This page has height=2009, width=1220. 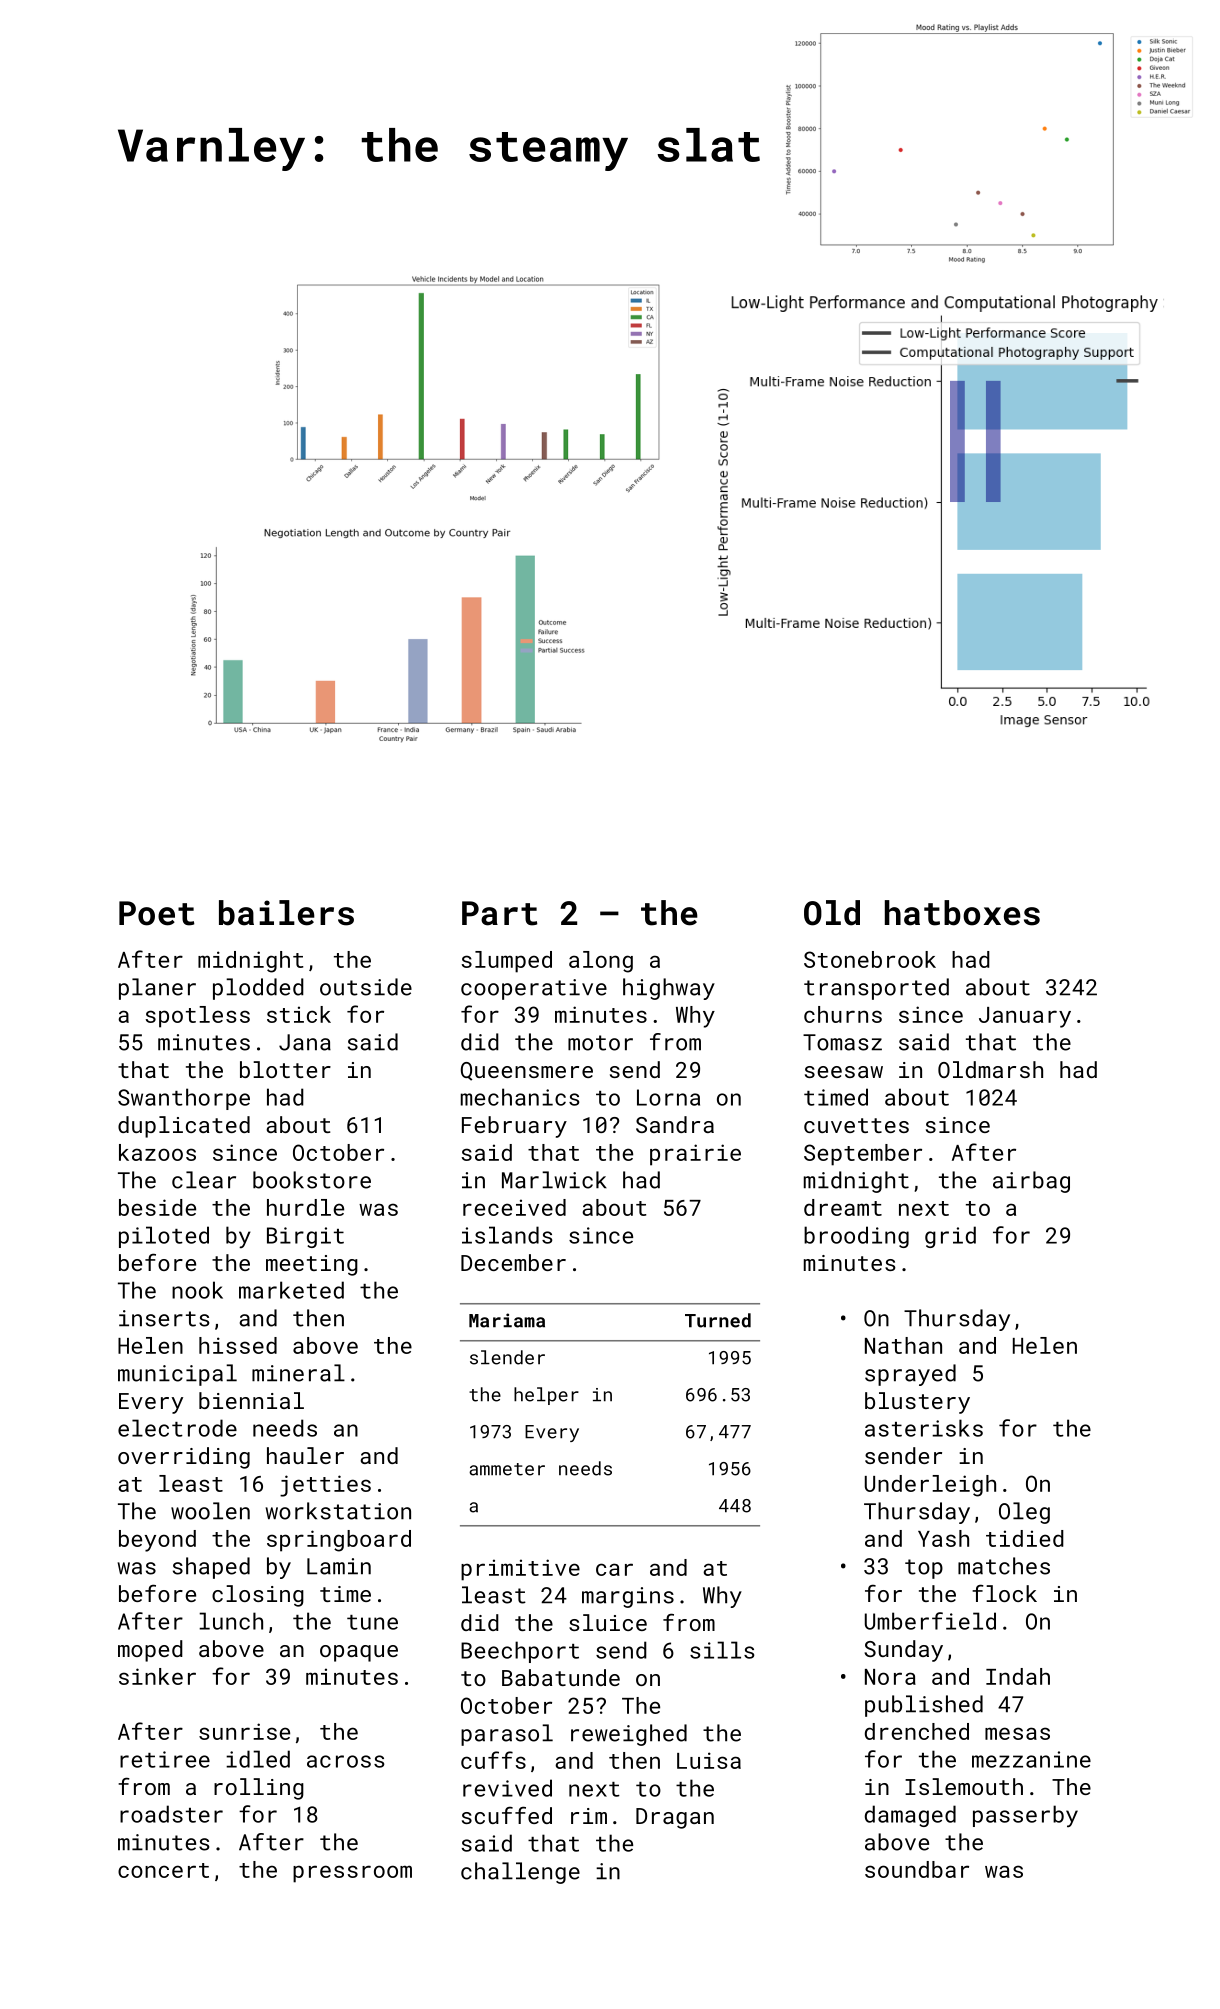 I want to click on prairie, so click(x=695, y=1155).
